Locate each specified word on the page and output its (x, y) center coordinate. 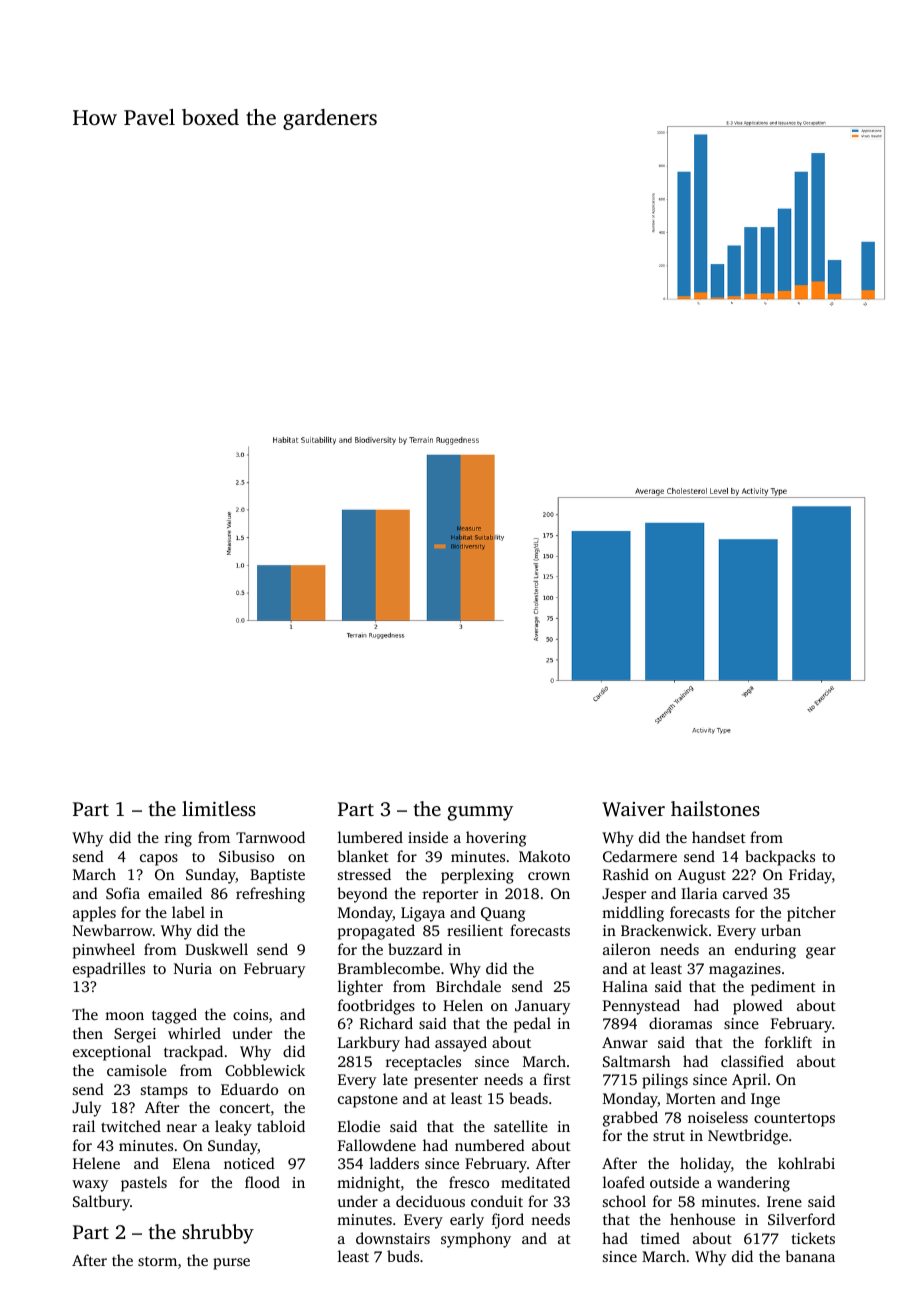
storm (157, 1261)
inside (428, 837)
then (88, 1033)
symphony (476, 1240)
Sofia (123, 893)
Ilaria (699, 893)
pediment (783, 988)
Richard (386, 1023)
